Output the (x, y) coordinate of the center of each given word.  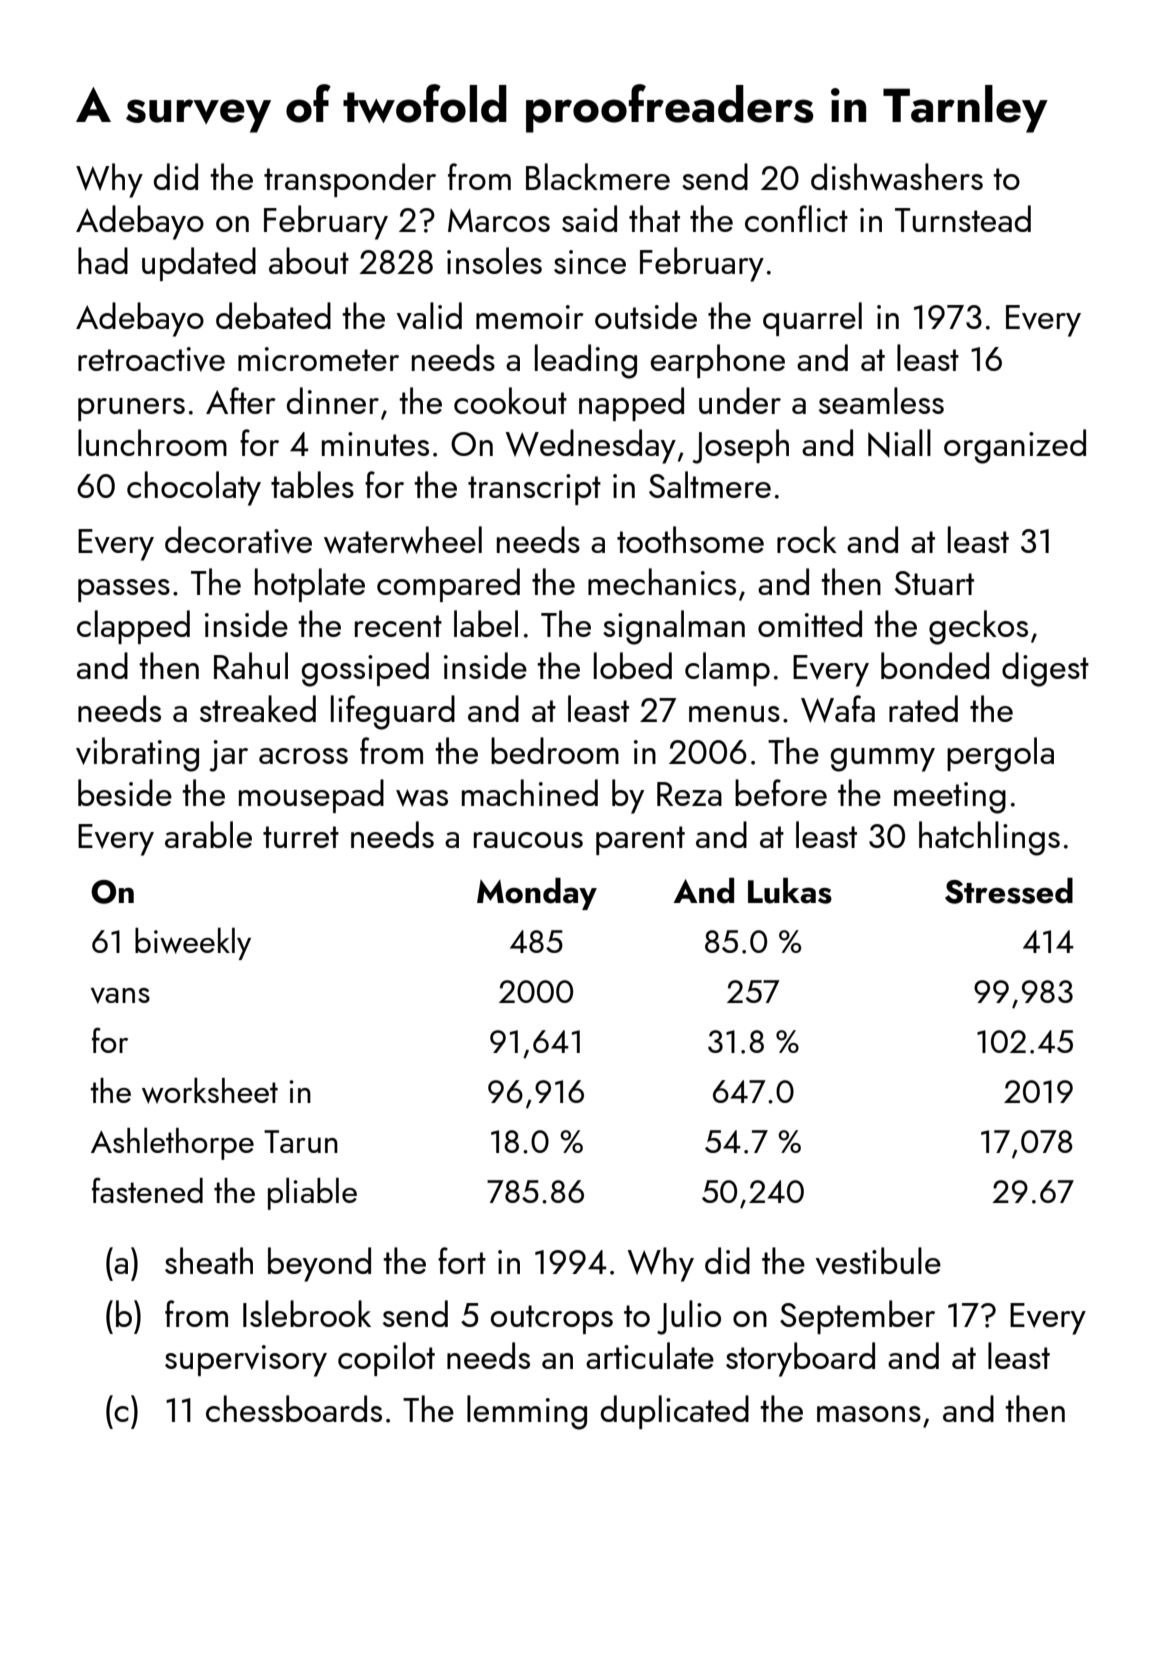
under (740, 400)
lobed (633, 665)
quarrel (812, 319)
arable (208, 834)
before (781, 792)
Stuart (934, 583)
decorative (238, 540)
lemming (527, 1412)
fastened (147, 1190)
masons (869, 1414)
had (103, 260)
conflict (796, 218)
